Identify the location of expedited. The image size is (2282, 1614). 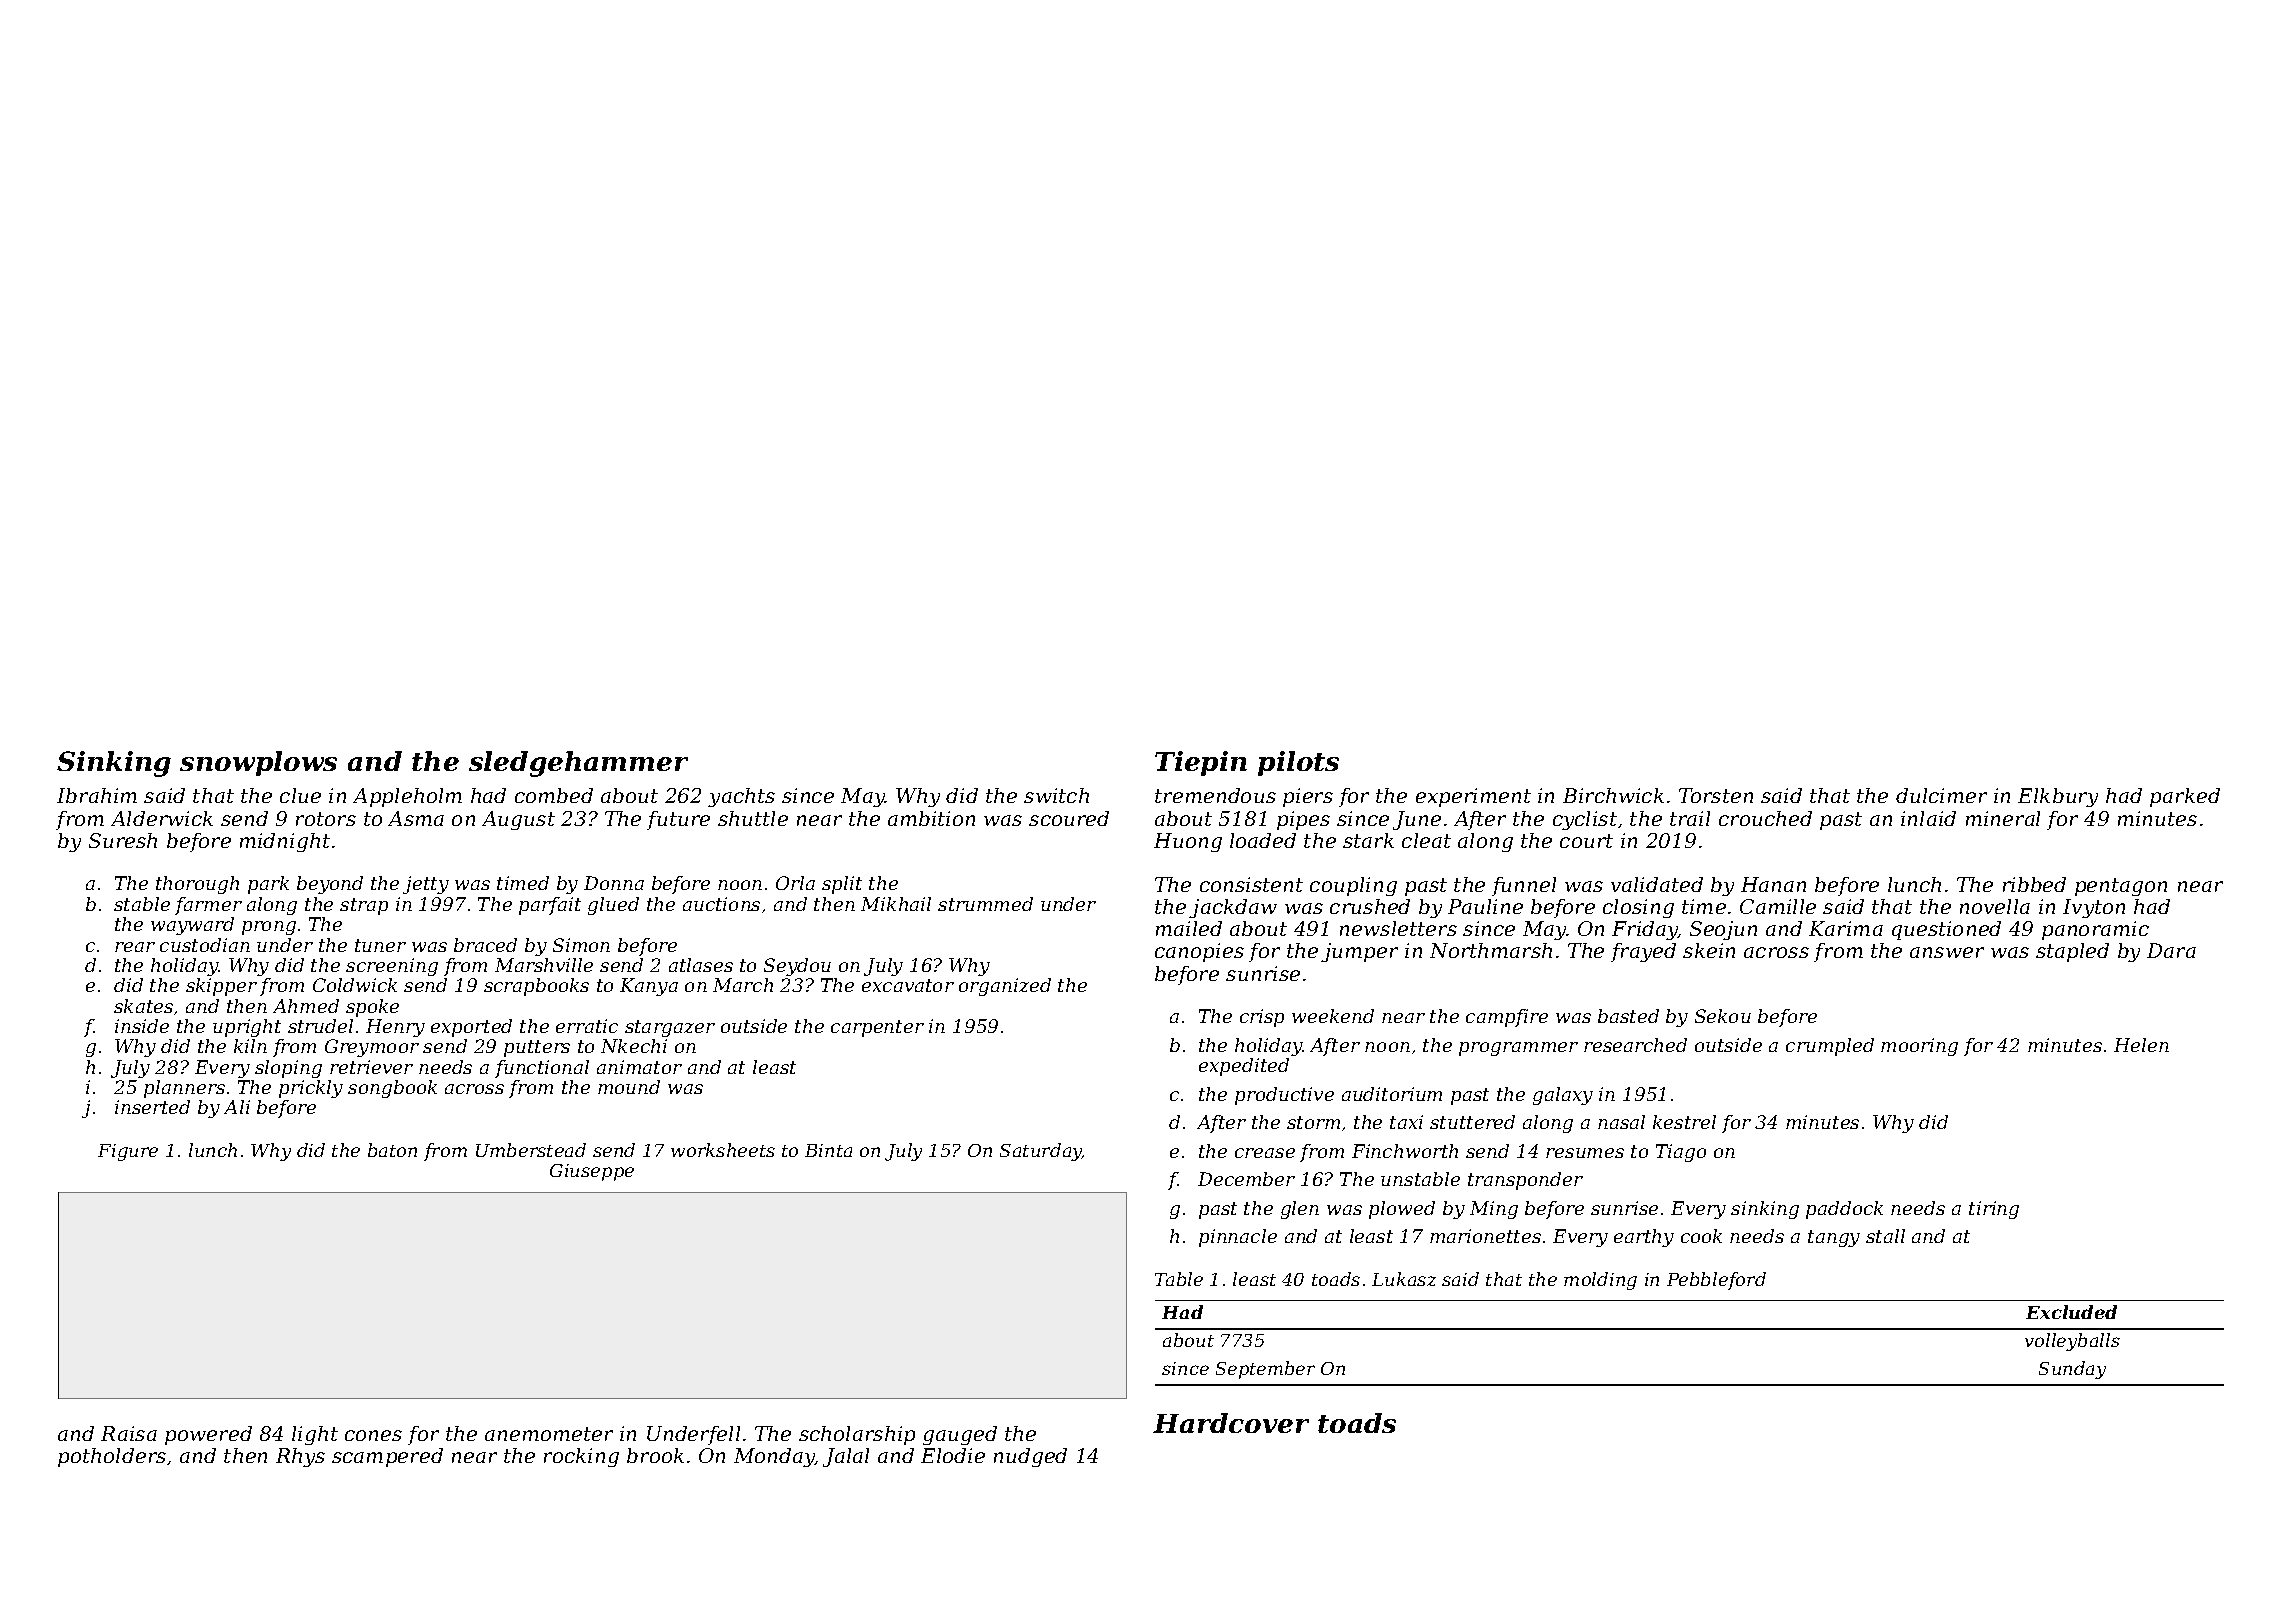
(1244, 1067).
